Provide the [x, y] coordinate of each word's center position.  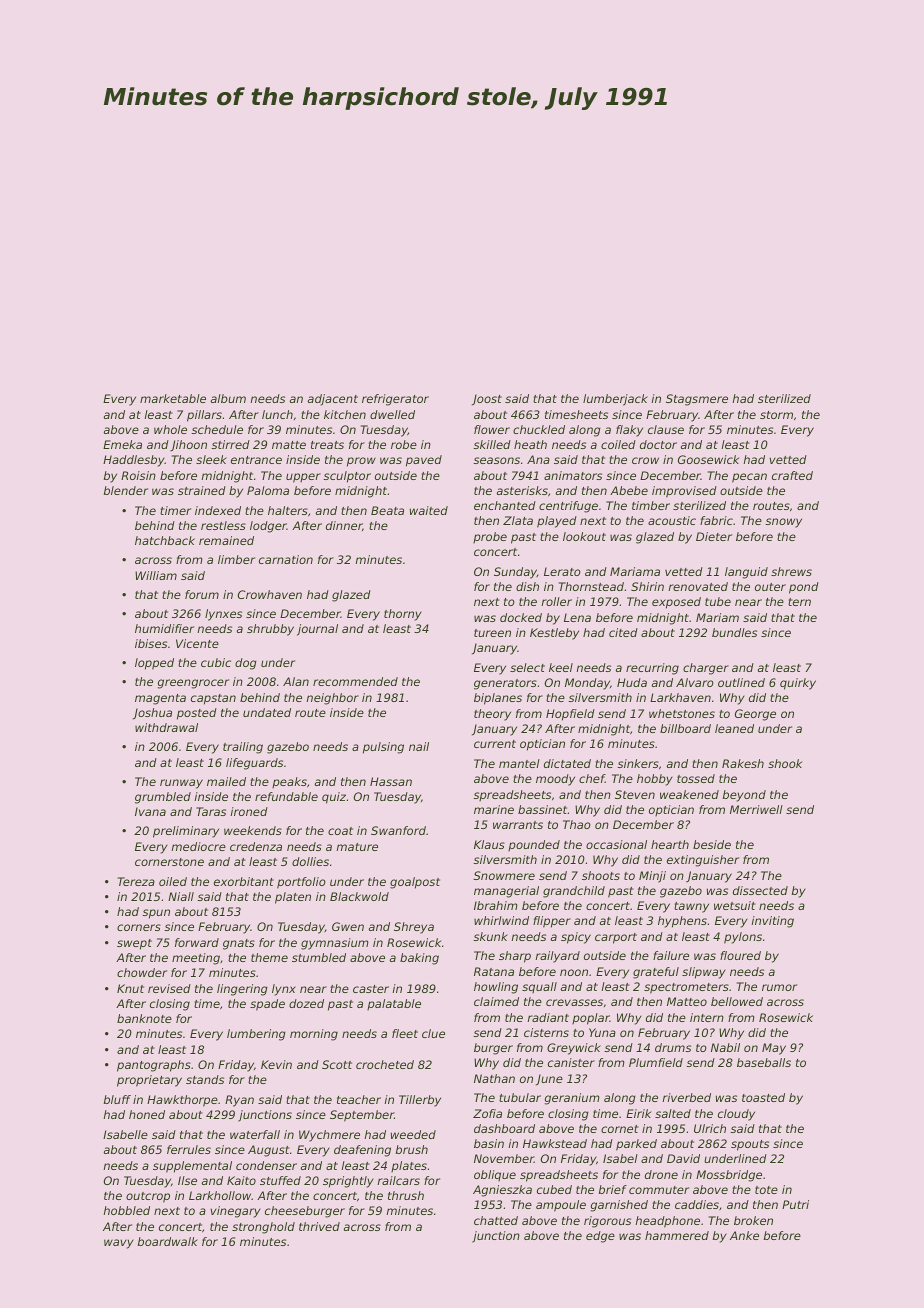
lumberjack [615, 400]
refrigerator [395, 400]
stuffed [280, 1180]
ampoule [561, 1206]
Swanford [398, 830]
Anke [744, 1235]
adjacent [333, 400]
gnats [239, 944]
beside [712, 844]
